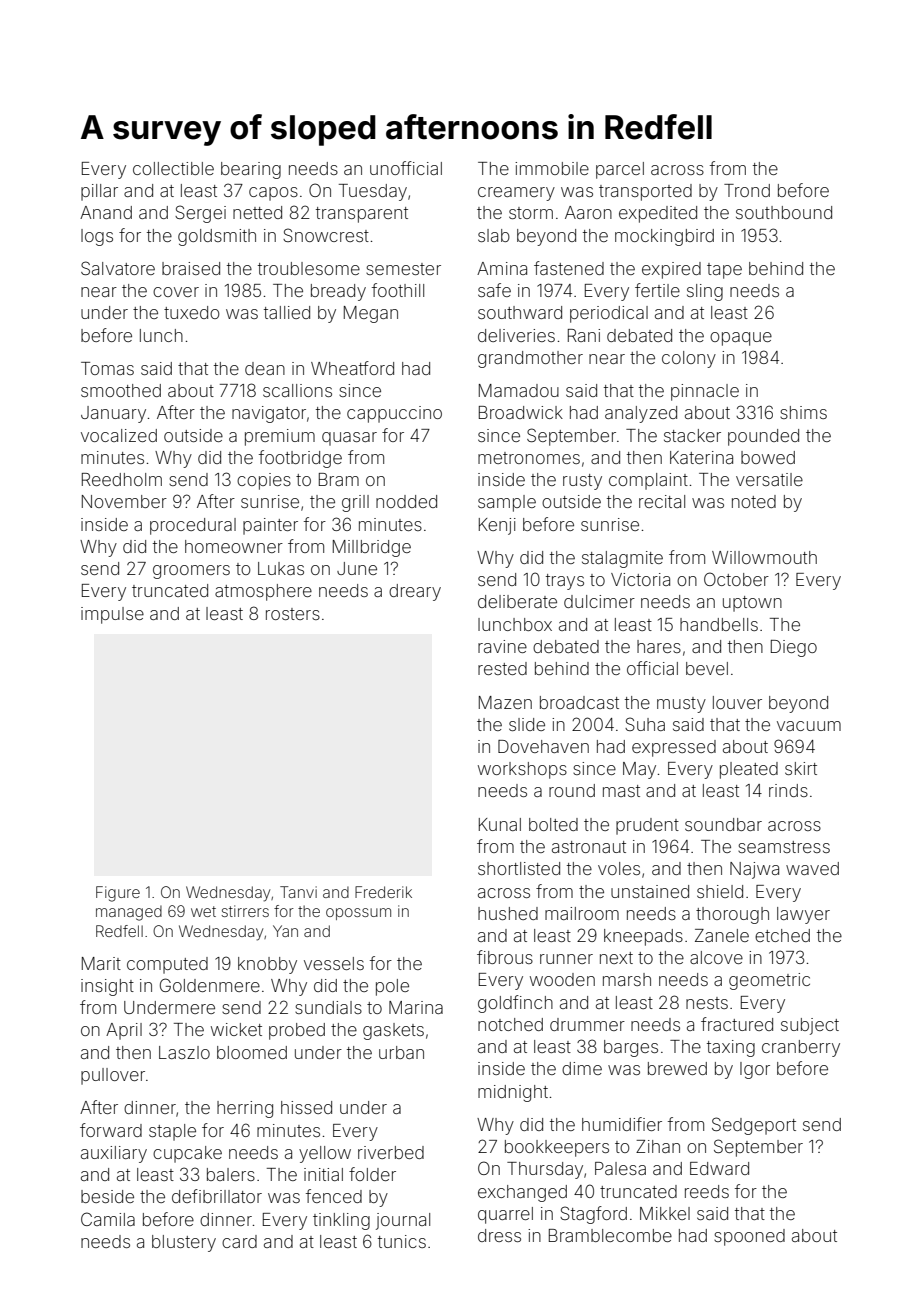 The width and height of the page is (924, 1314). I want to click on tape, so click(724, 271).
